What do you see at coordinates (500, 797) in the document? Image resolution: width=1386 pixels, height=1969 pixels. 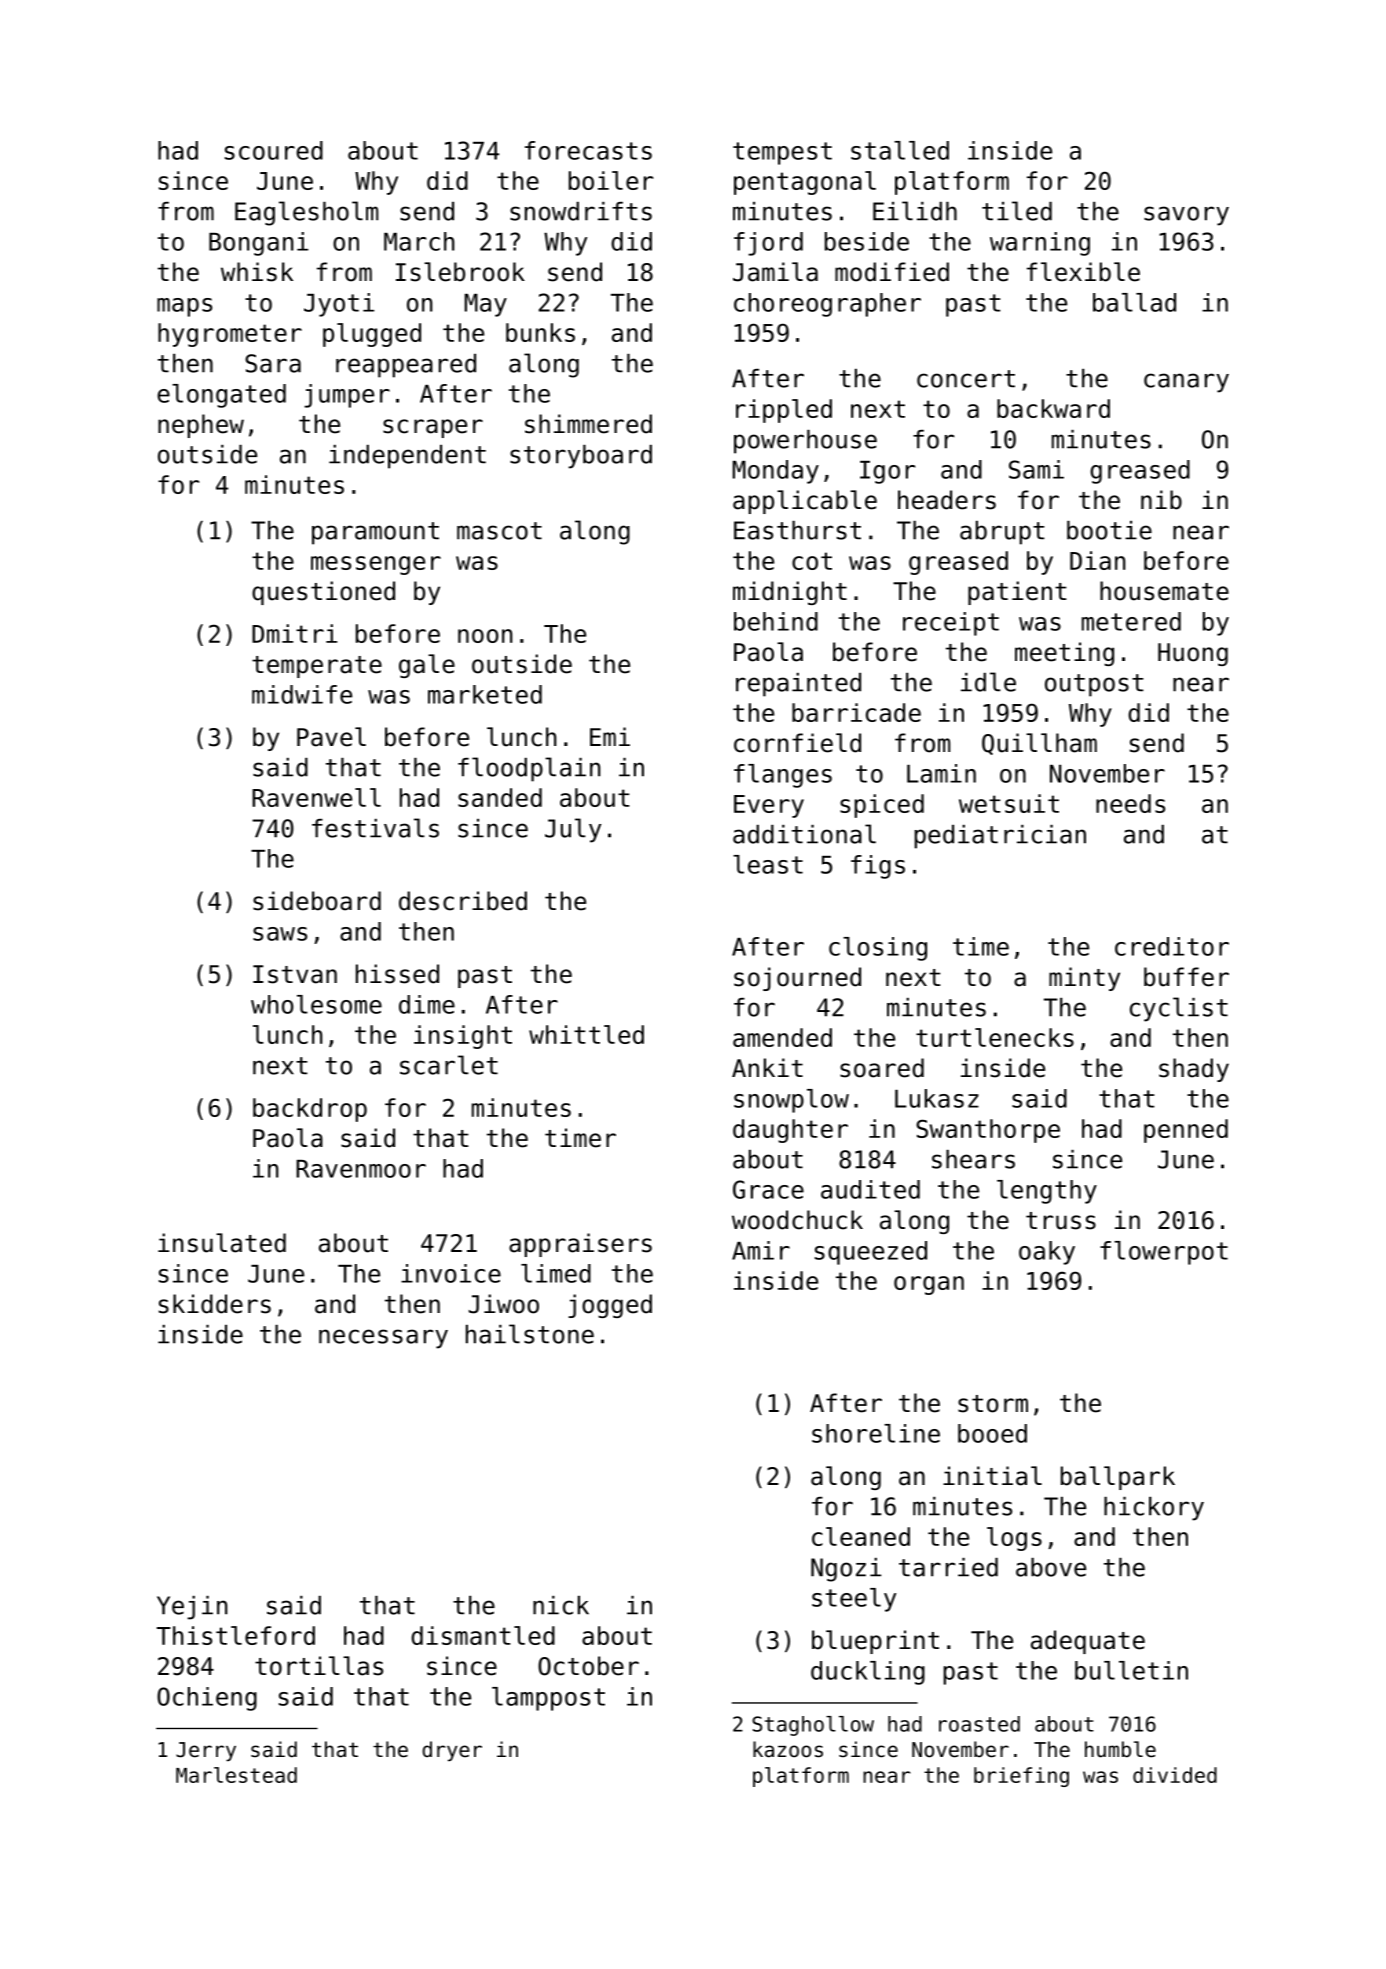 I see `sanded` at bounding box center [500, 797].
